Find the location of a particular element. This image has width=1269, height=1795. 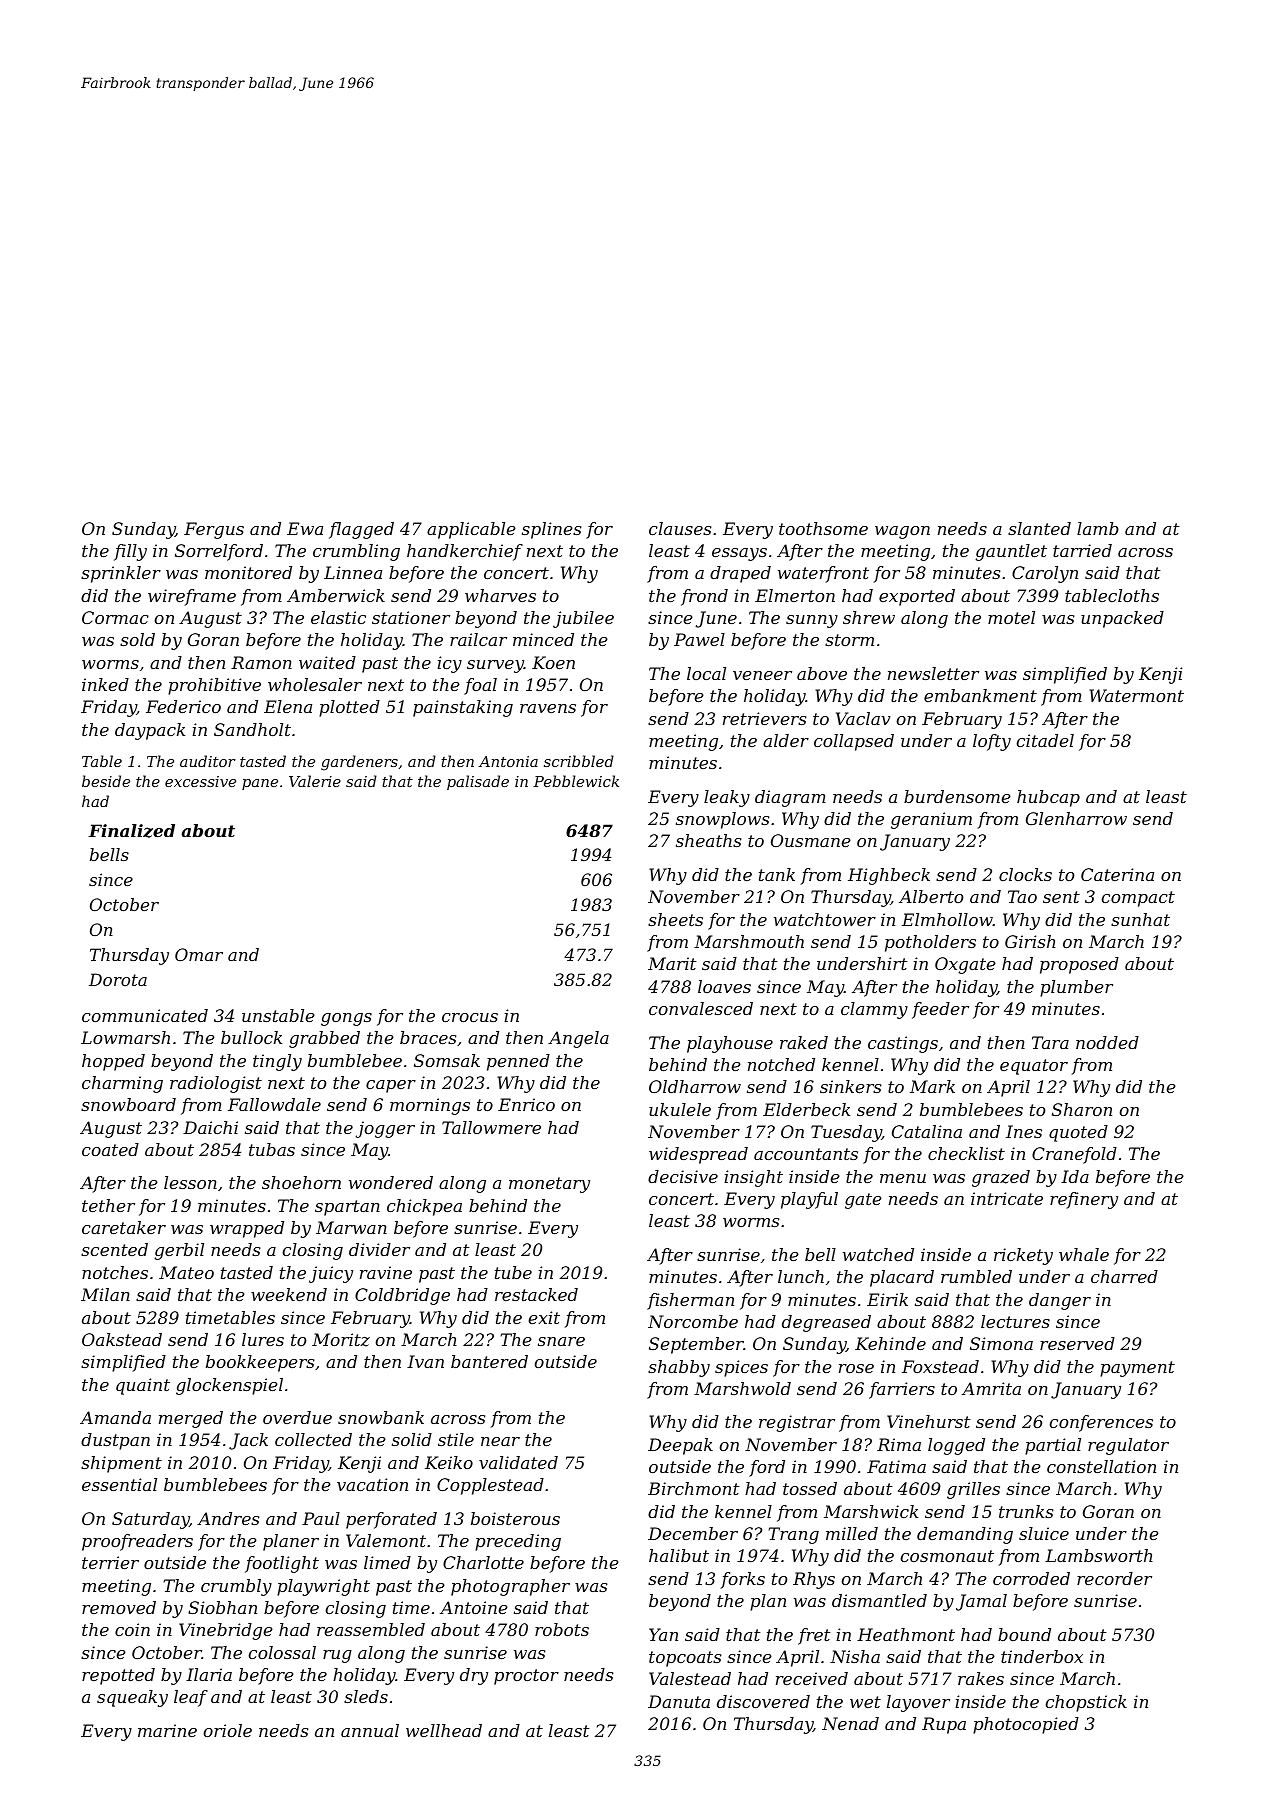

marine is located at coordinates (167, 1730).
